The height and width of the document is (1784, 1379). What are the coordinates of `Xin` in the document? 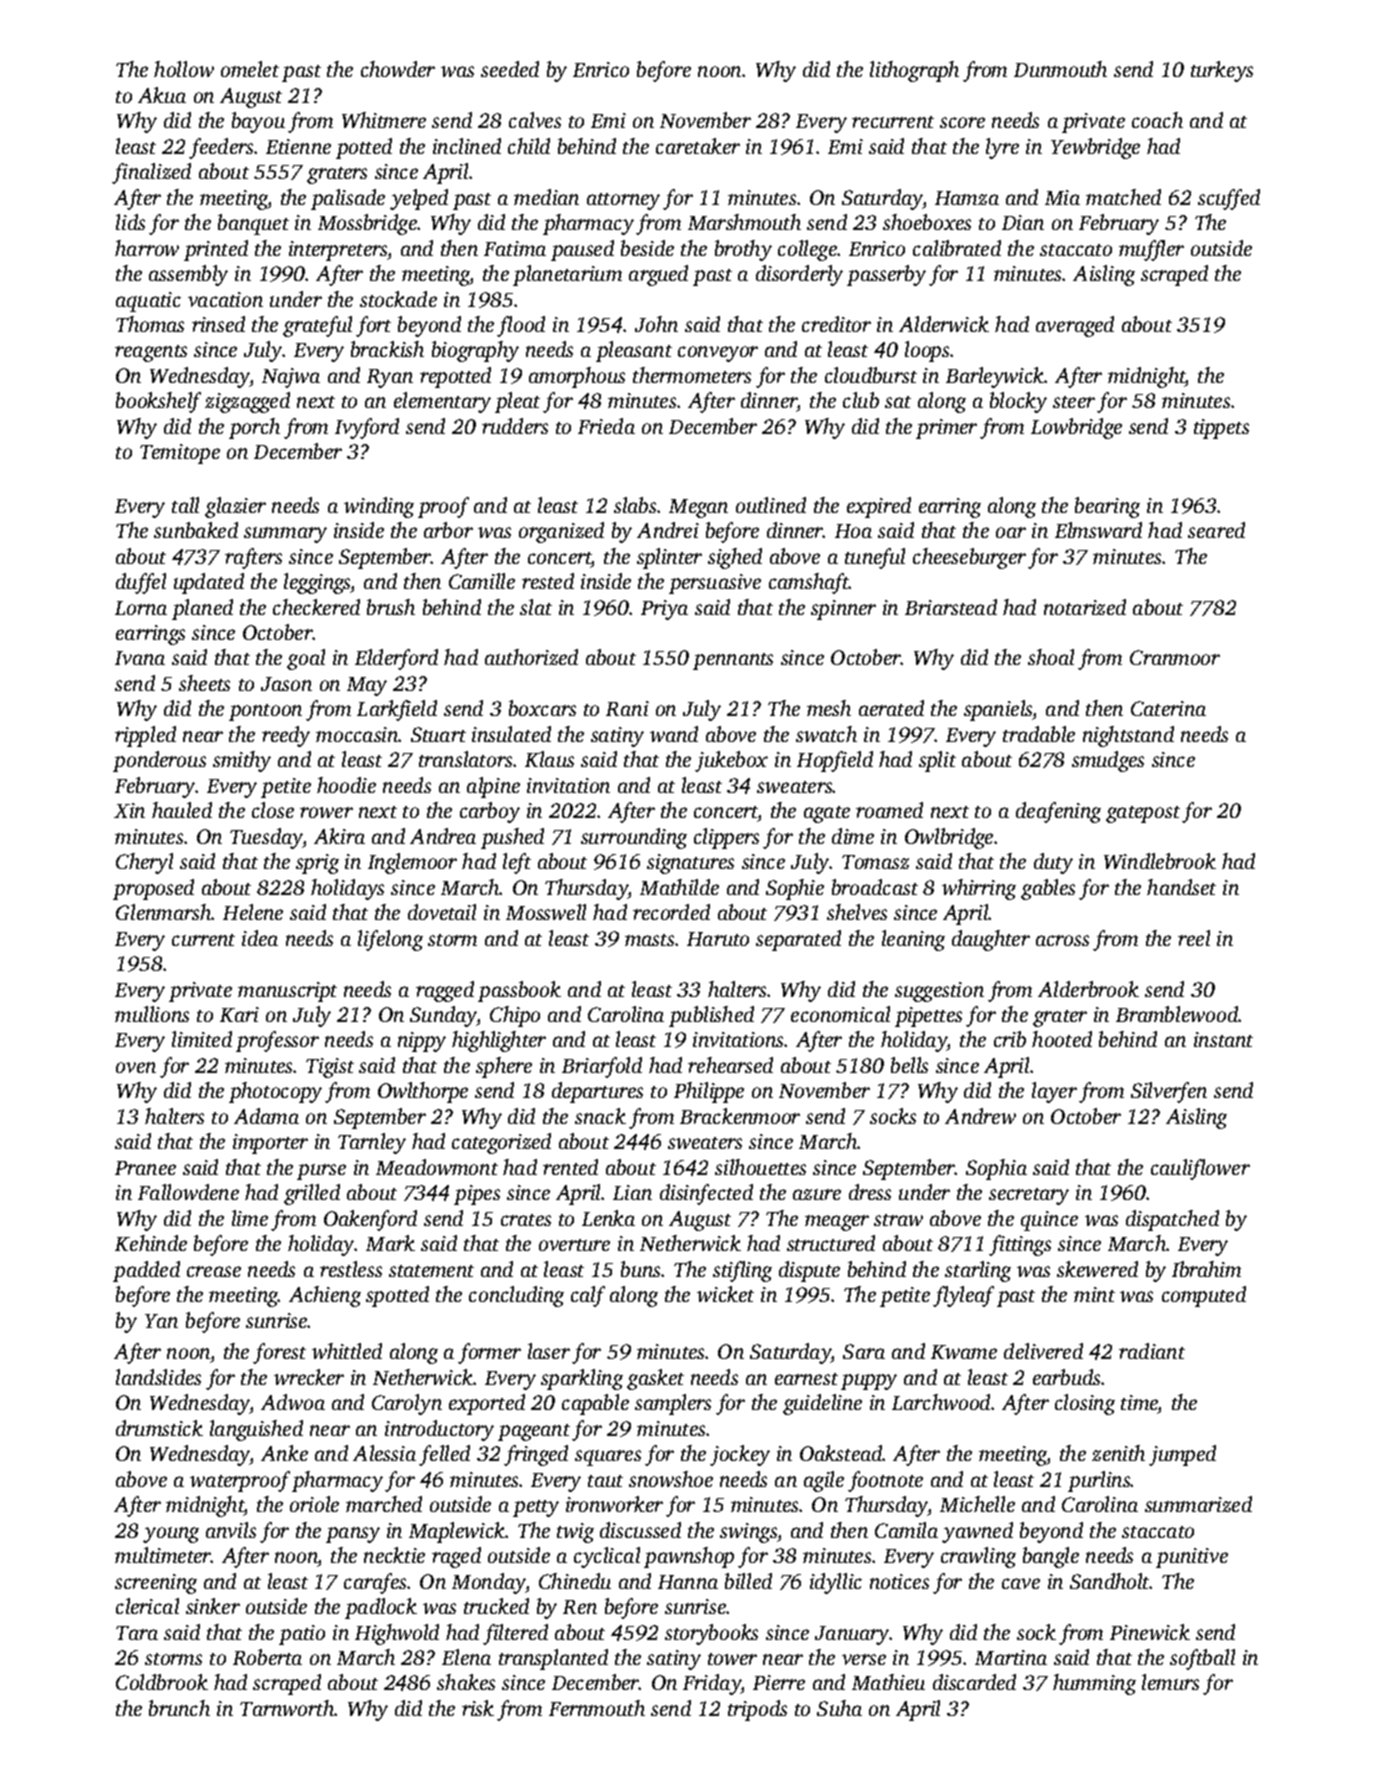 It's located at (129, 810).
